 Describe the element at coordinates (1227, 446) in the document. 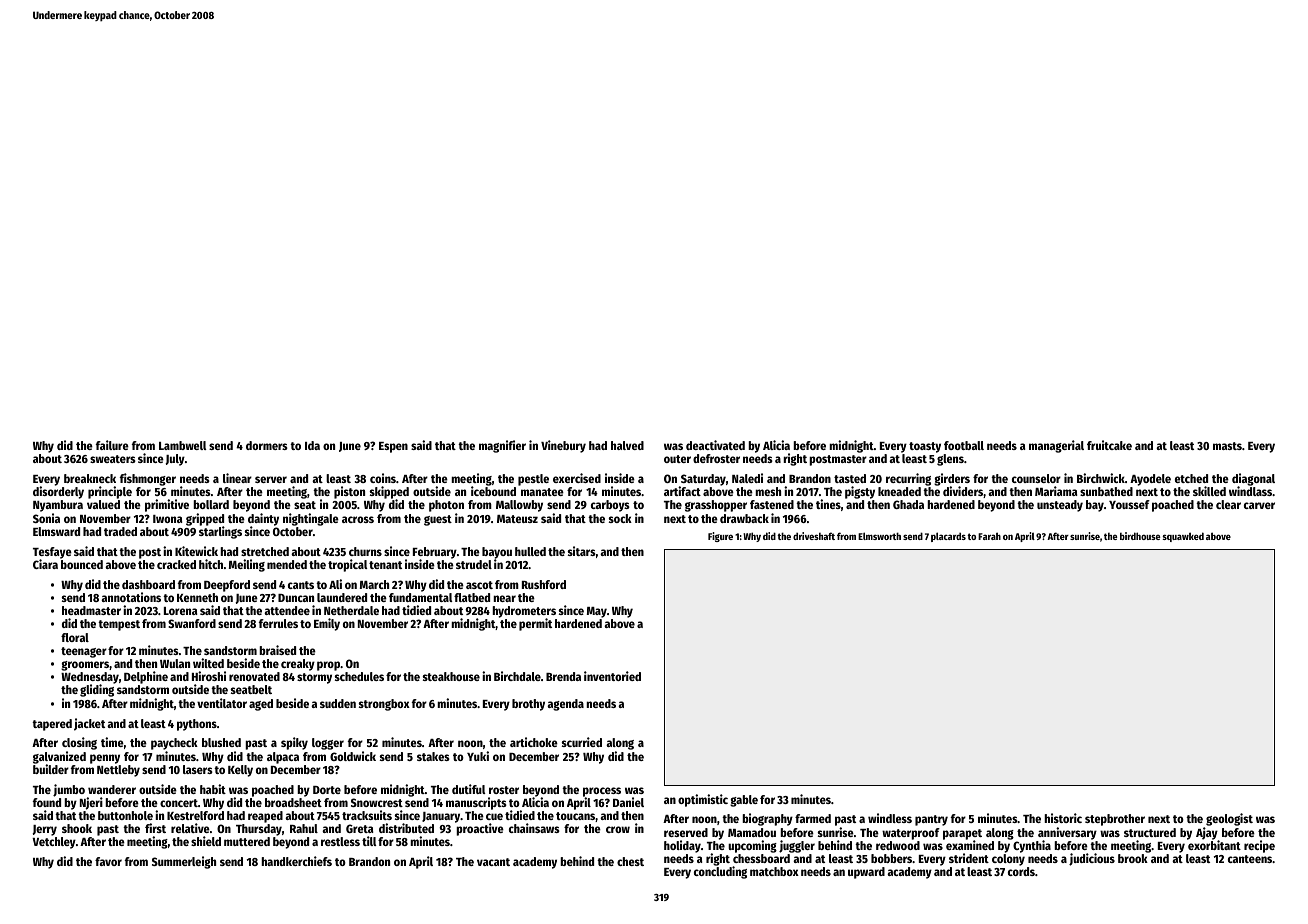

I see `masts` at that location.
